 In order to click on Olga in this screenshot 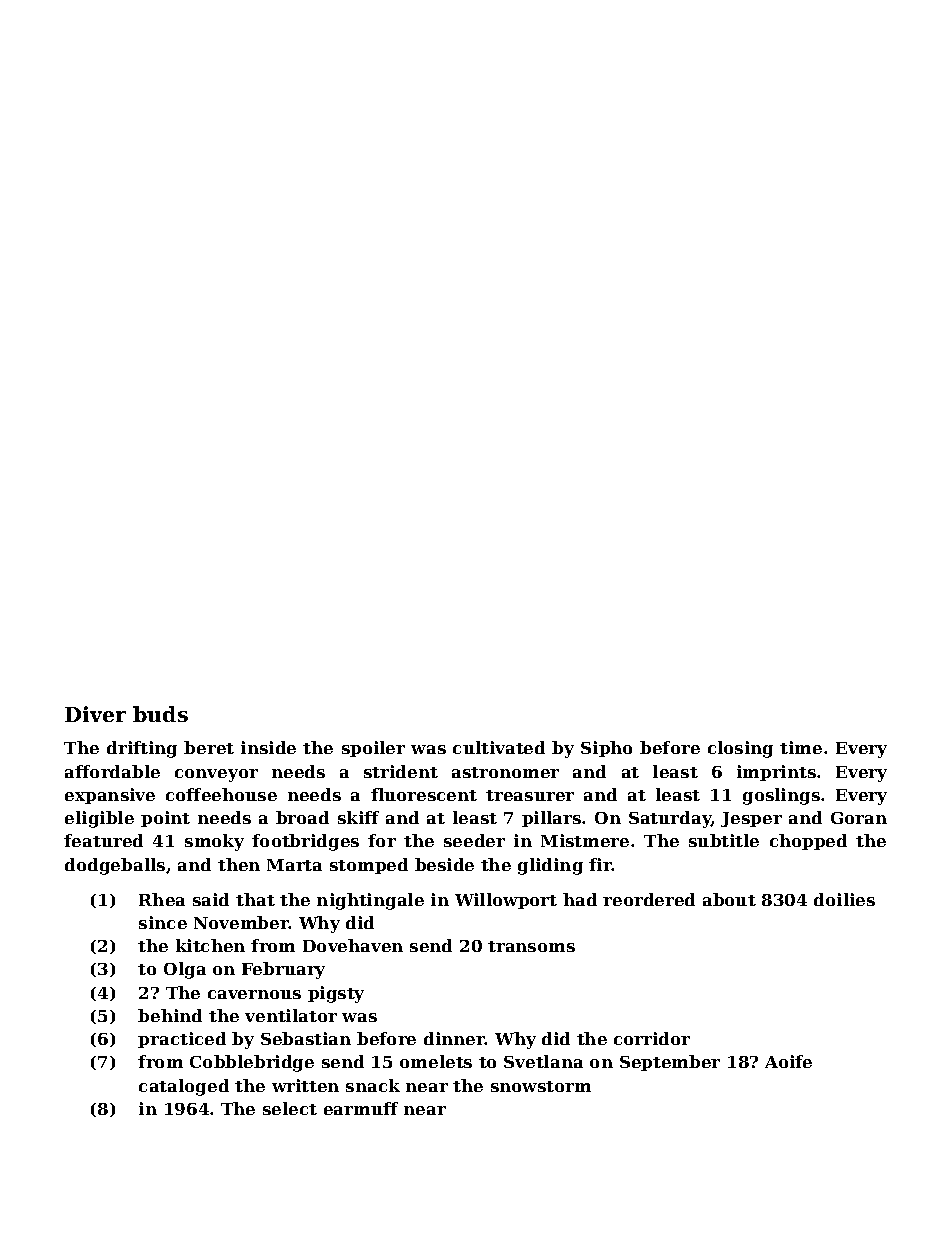, I will do `click(185, 970)`.
